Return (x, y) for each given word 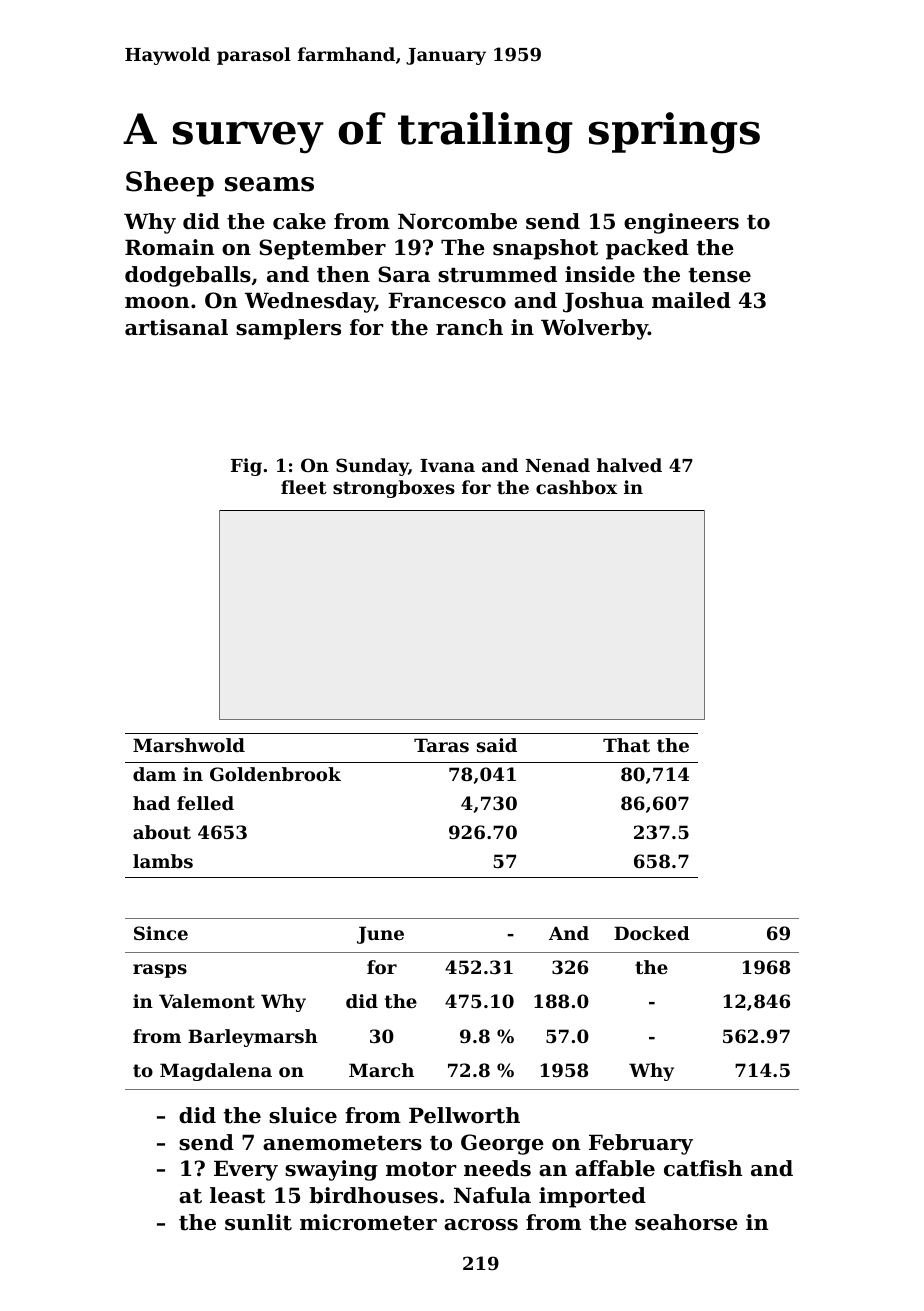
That (626, 745)
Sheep (170, 184)
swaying (331, 1170)
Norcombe (457, 221)
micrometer (368, 1222)
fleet (304, 487)
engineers (681, 223)
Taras (441, 745)
